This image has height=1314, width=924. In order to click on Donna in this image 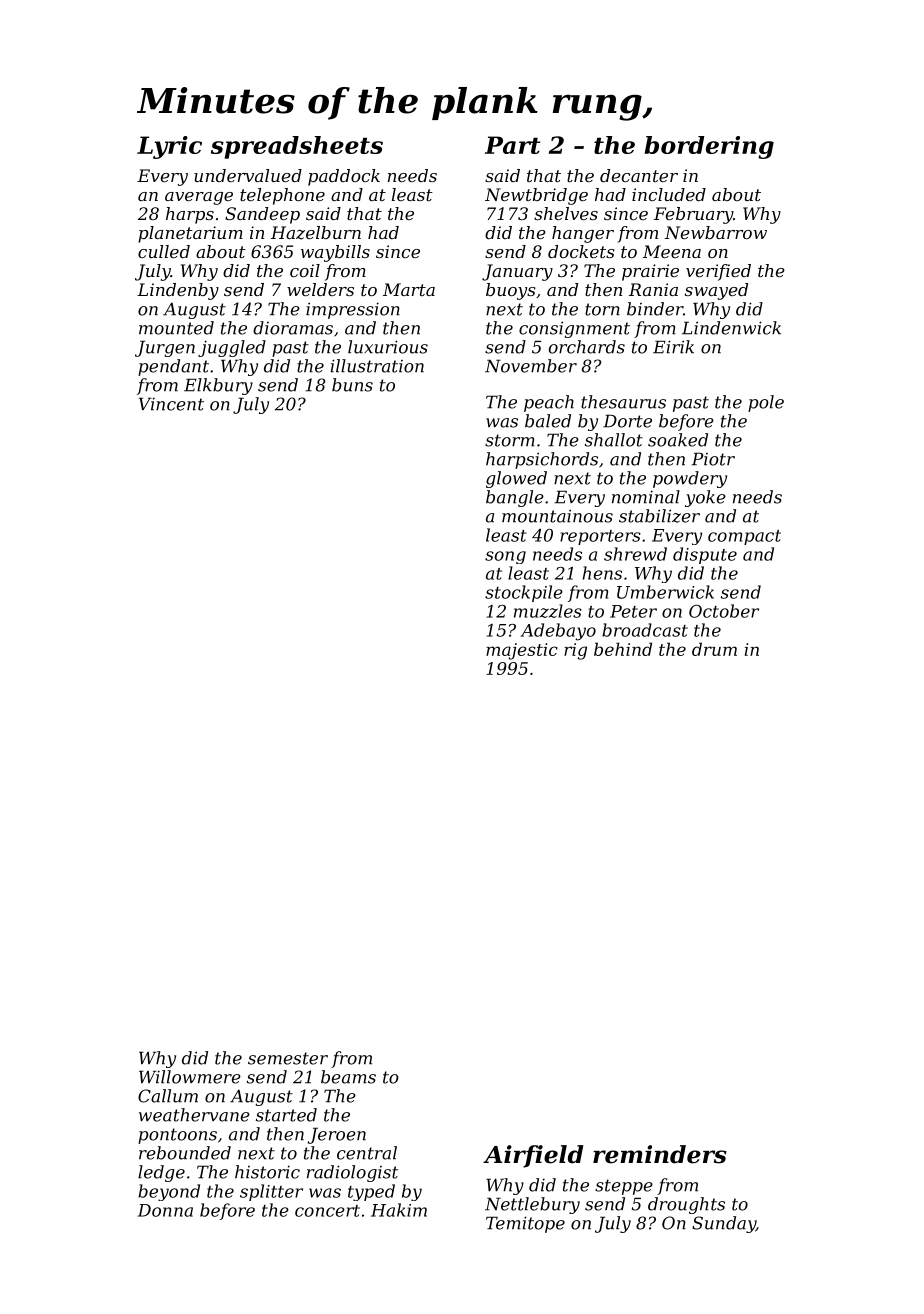, I will do `click(165, 1210)`.
